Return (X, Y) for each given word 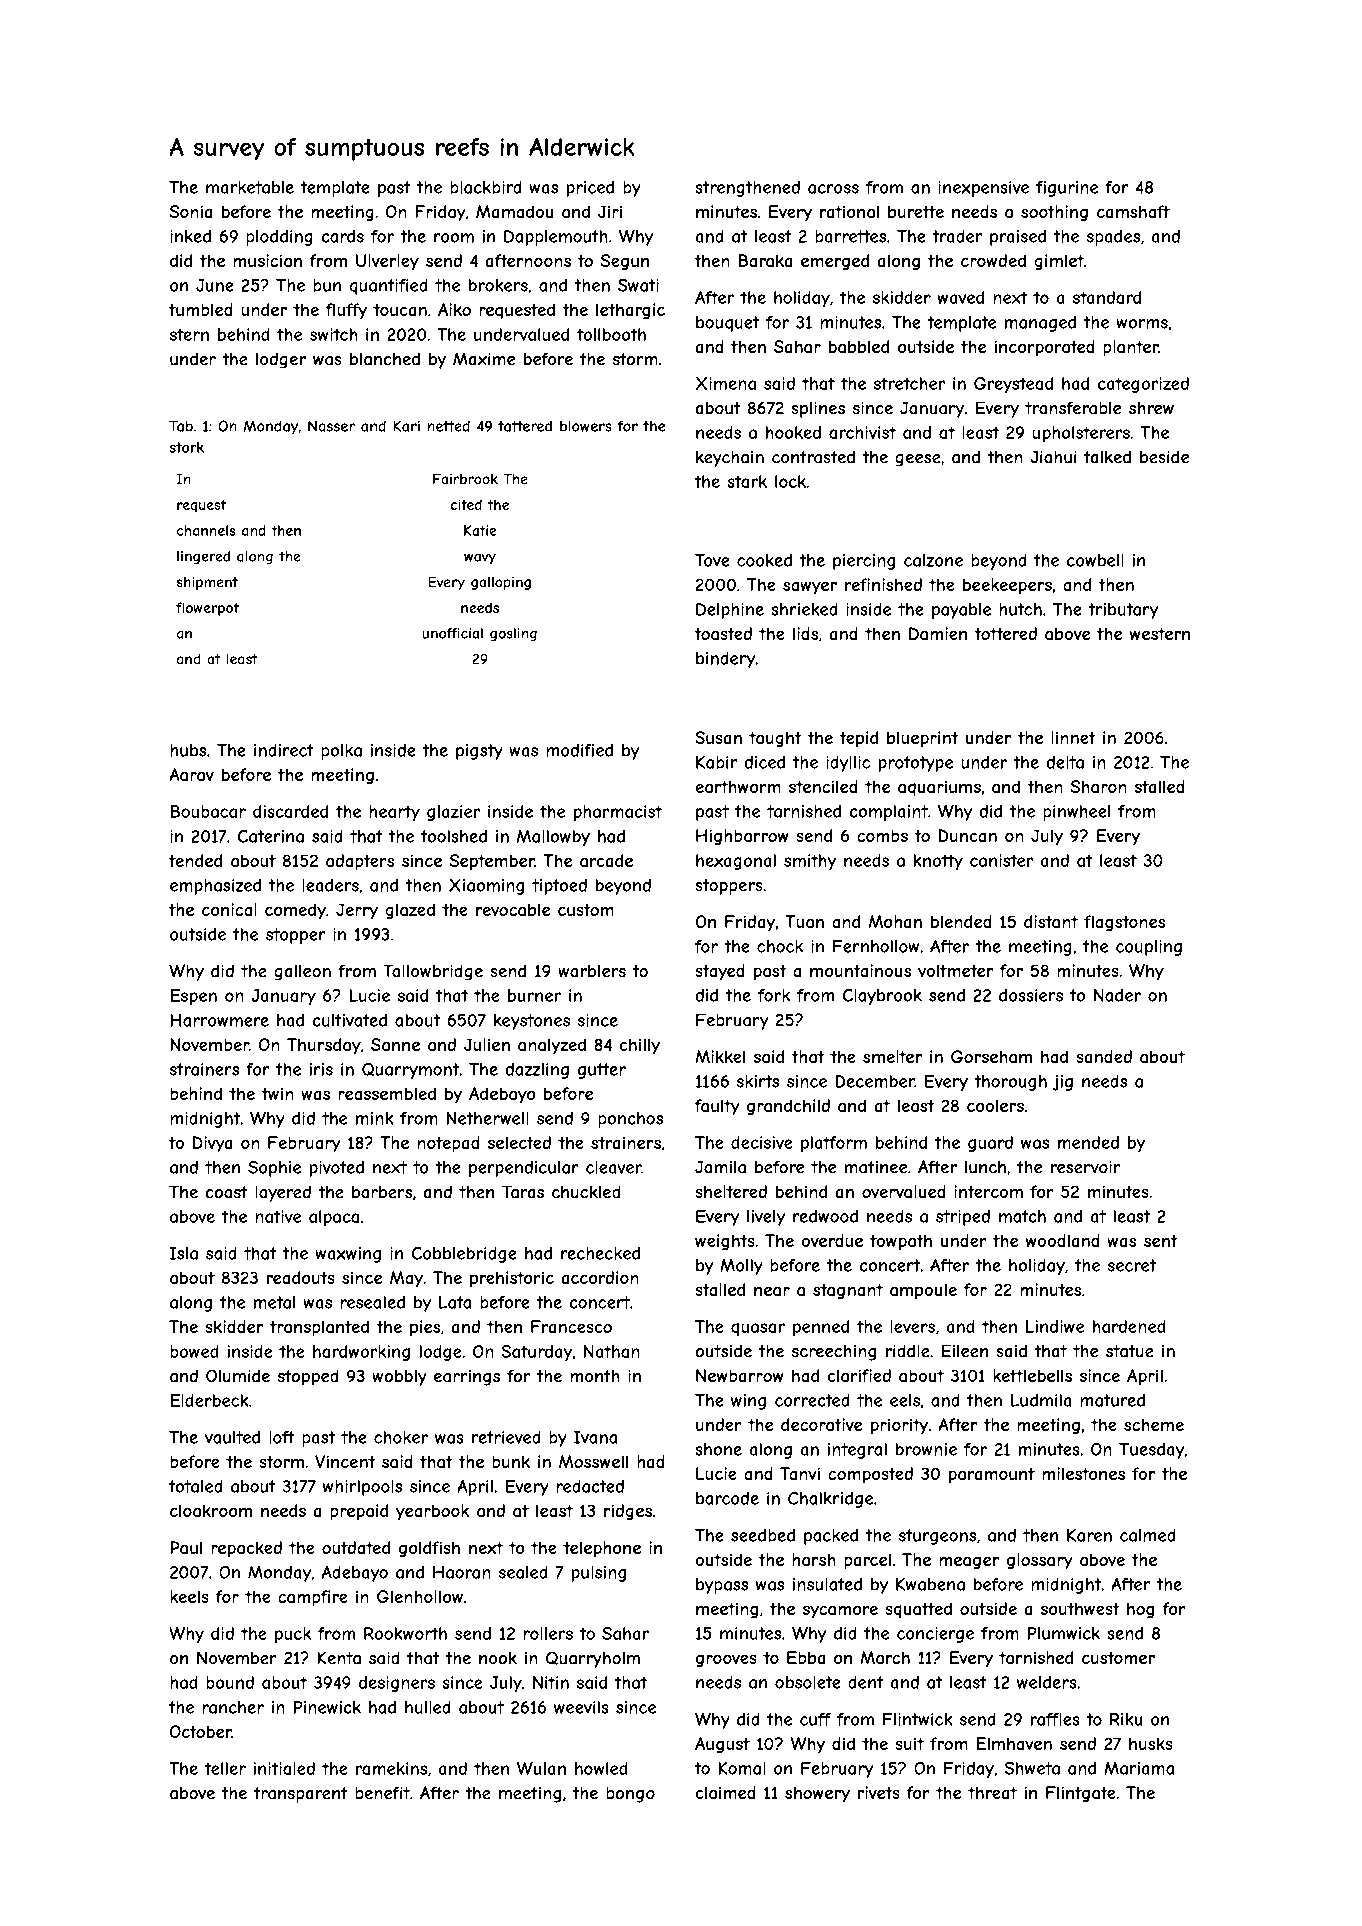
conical (229, 909)
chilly (640, 1046)
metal (274, 1302)
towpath (901, 1242)
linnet (1073, 737)
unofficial (452, 633)
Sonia (191, 211)
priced (590, 189)
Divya (213, 1144)
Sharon (1099, 786)
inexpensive (983, 189)
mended (1088, 1142)
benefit (382, 1793)
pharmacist (618, 813)
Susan (718, 737)
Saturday (536, 1353)
